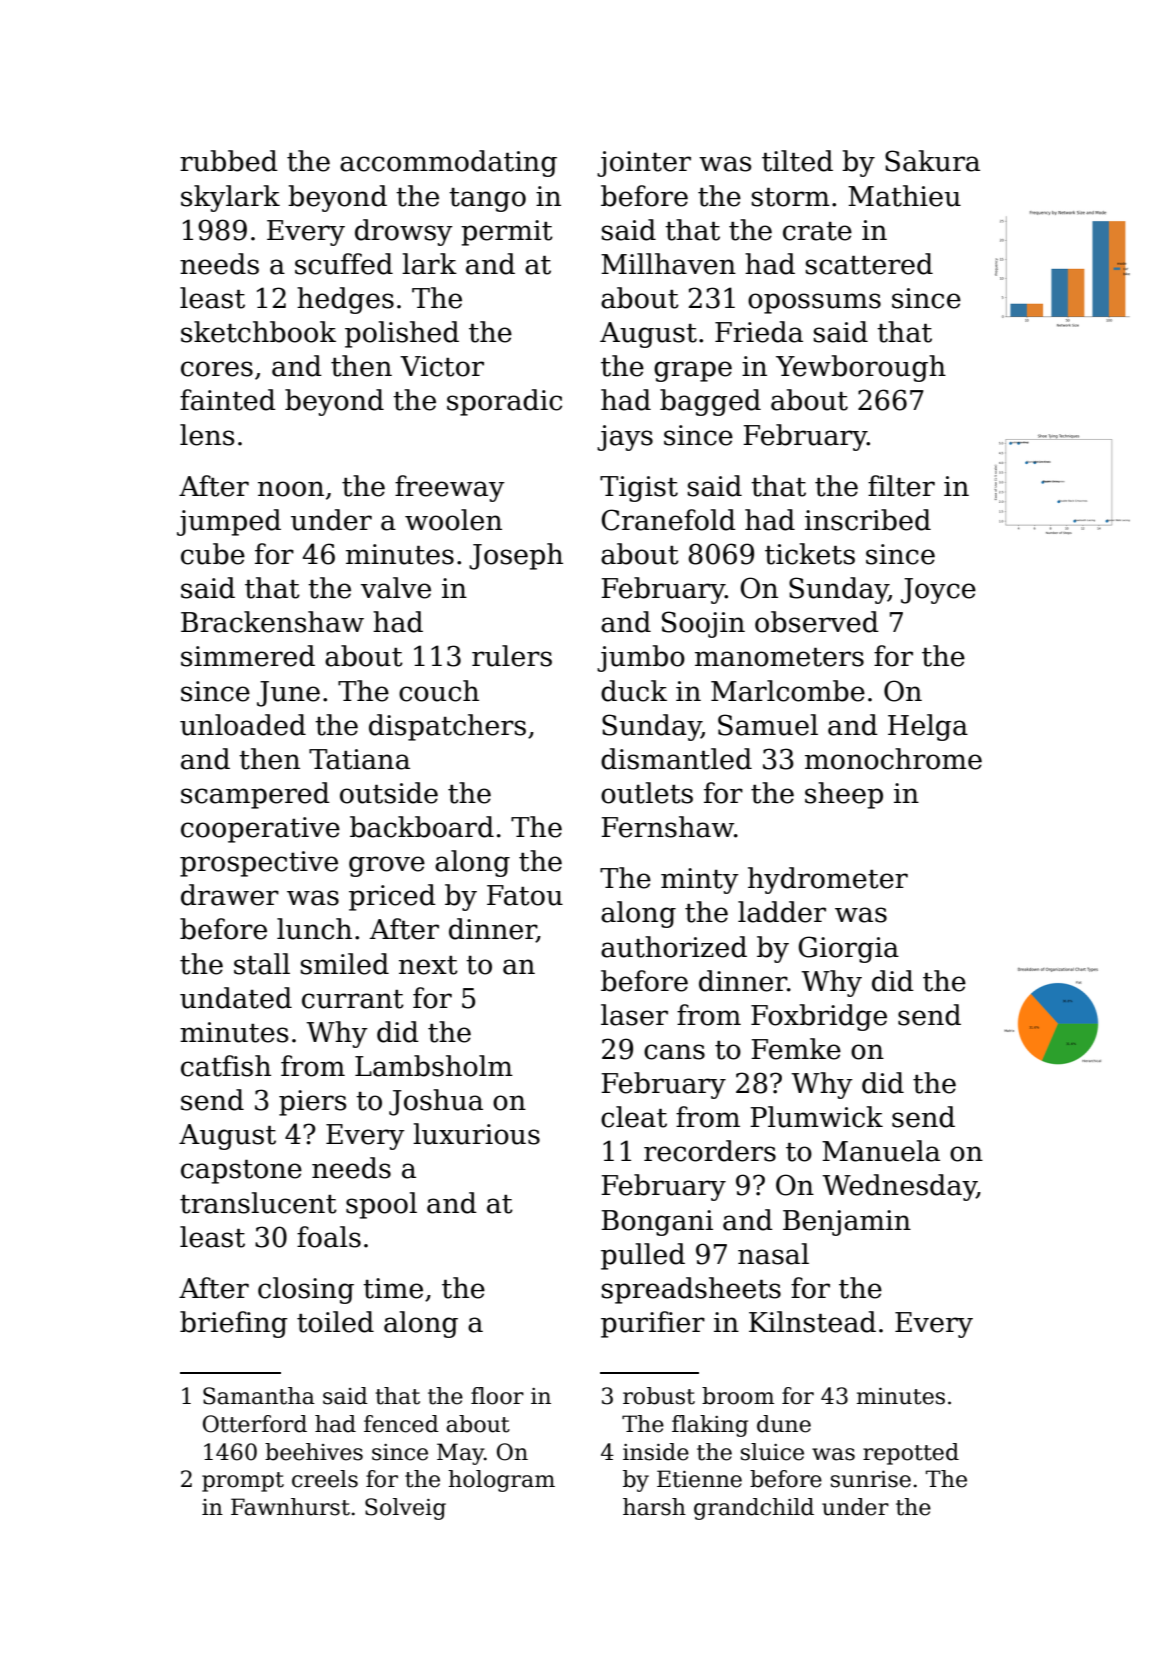  Describe the element at coordinates (243, 725) in the page. I see `unloaded` at that location.
